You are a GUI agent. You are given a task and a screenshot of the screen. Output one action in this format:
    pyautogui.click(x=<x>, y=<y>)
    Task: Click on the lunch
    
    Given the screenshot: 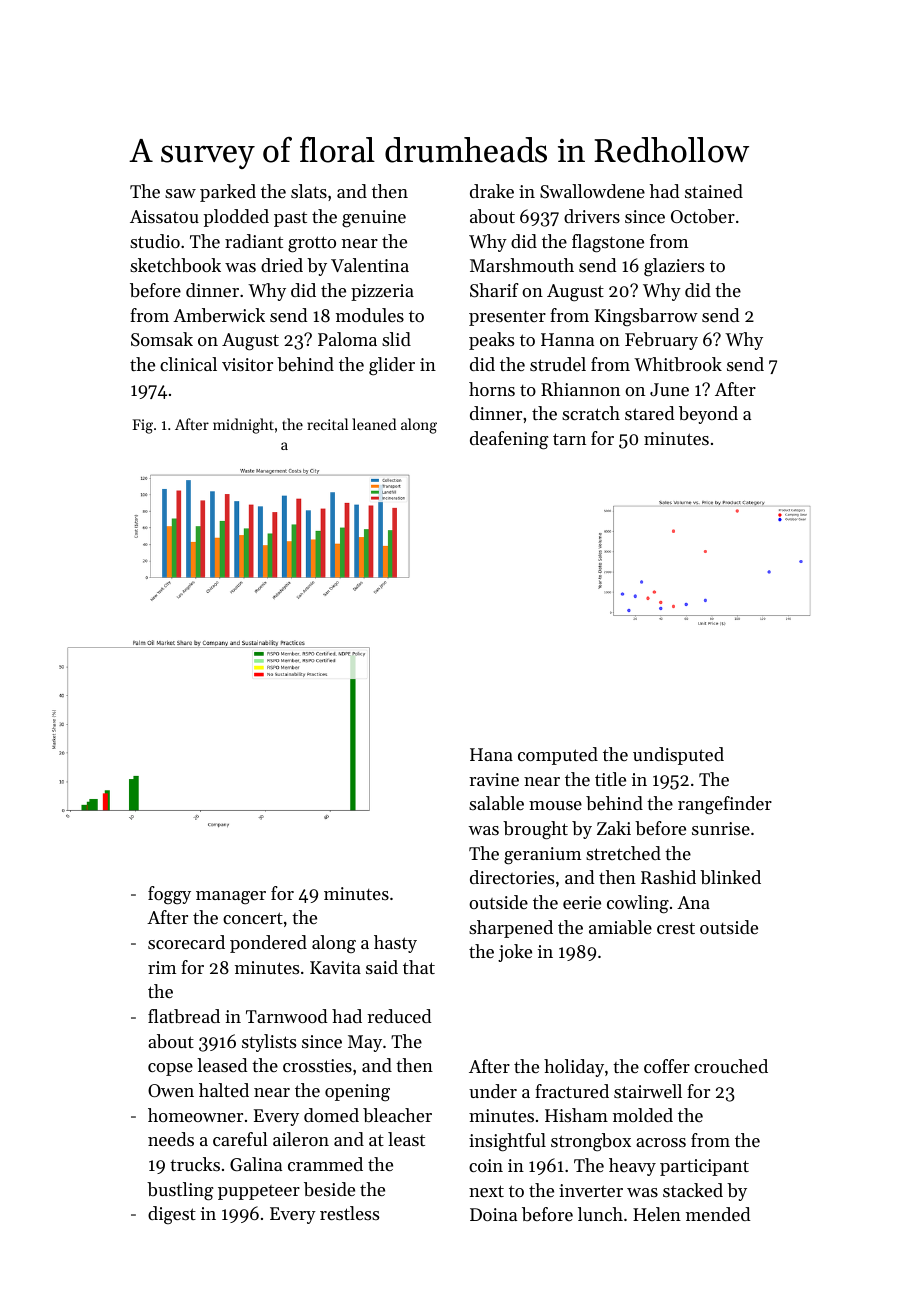 What is the action you would take?
    pyautogui.click(x=600, y=1214)
